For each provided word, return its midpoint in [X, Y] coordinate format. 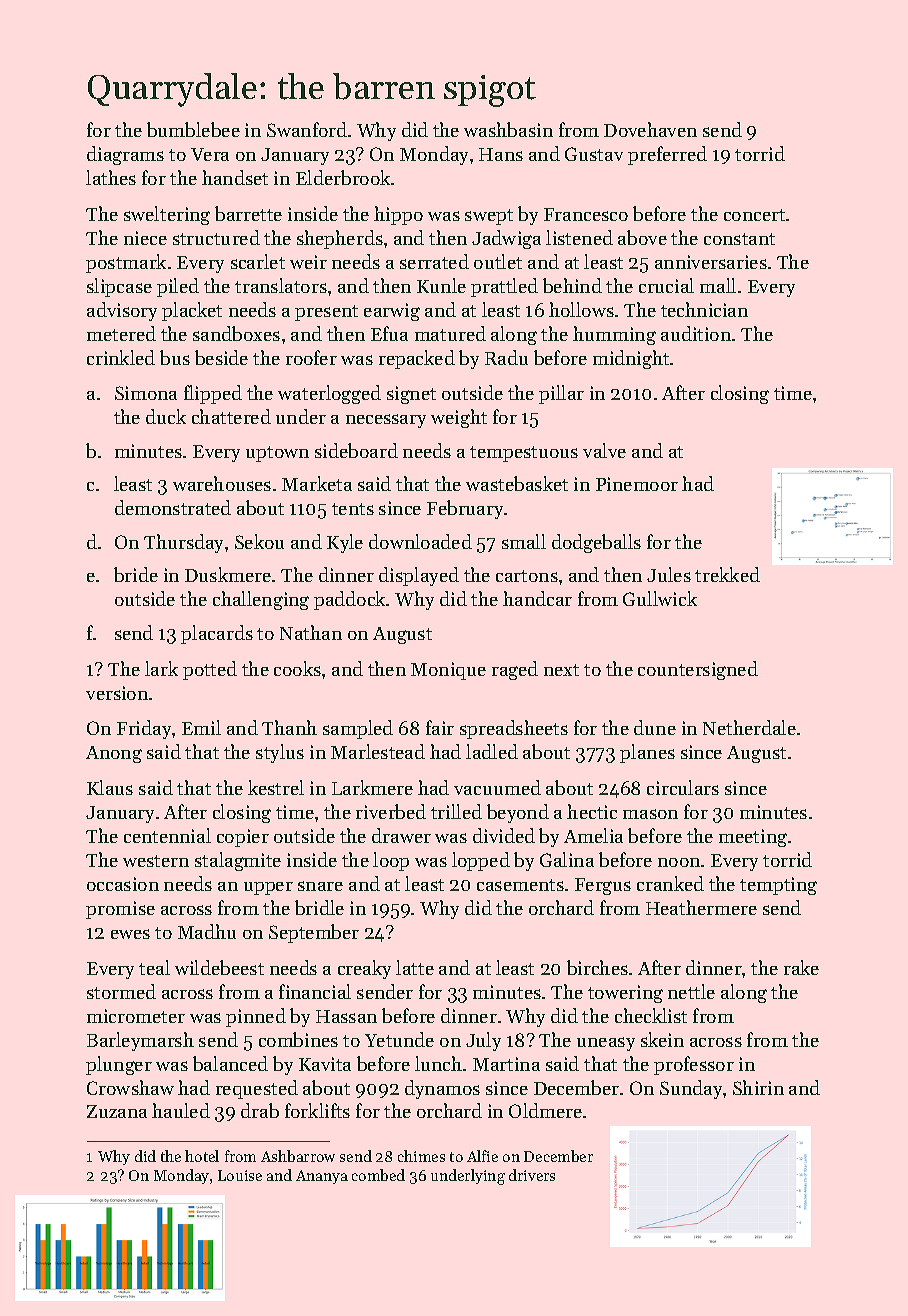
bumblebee [193, 129]
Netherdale [749, 727]
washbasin [508, 129]
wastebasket [517, 483]
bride [136, 574]
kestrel [276, 787]
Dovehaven [650, 129]
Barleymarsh [140, 1041]
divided [504, 835]
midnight [631, 359]
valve [604, 450]
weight [459, 418]
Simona [146, 393]
